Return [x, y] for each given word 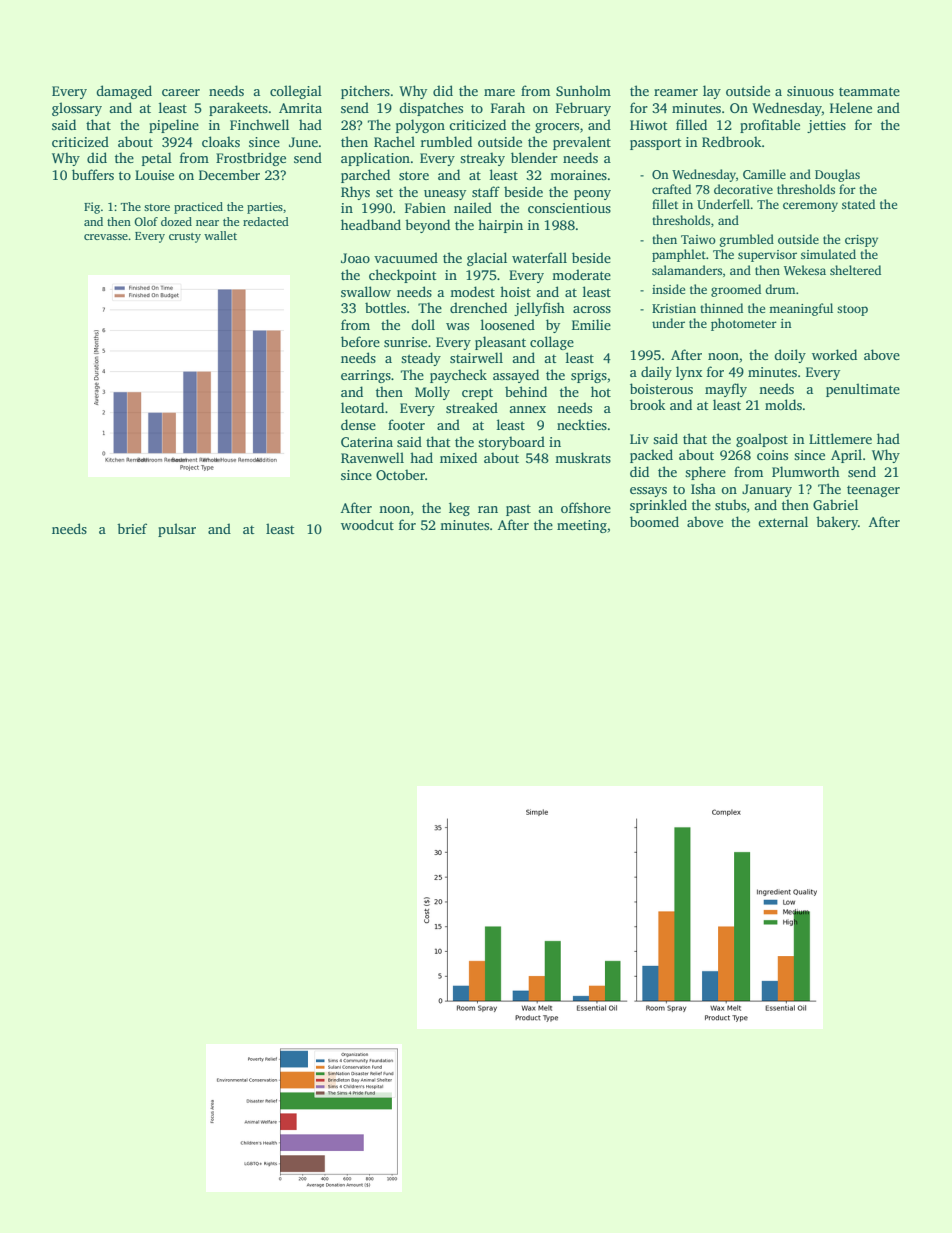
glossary [77, 109]
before [360, 341]
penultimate [863, 390]
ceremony [810, 207]
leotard [362, 407]
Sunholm [583, 90]
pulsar [177, 530]
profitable [770, 126]
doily [790, 356]
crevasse [106, 237]
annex [527, 409]
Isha [703, 488]
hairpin [500, 226]
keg [459, 509]
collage [552, 343]
